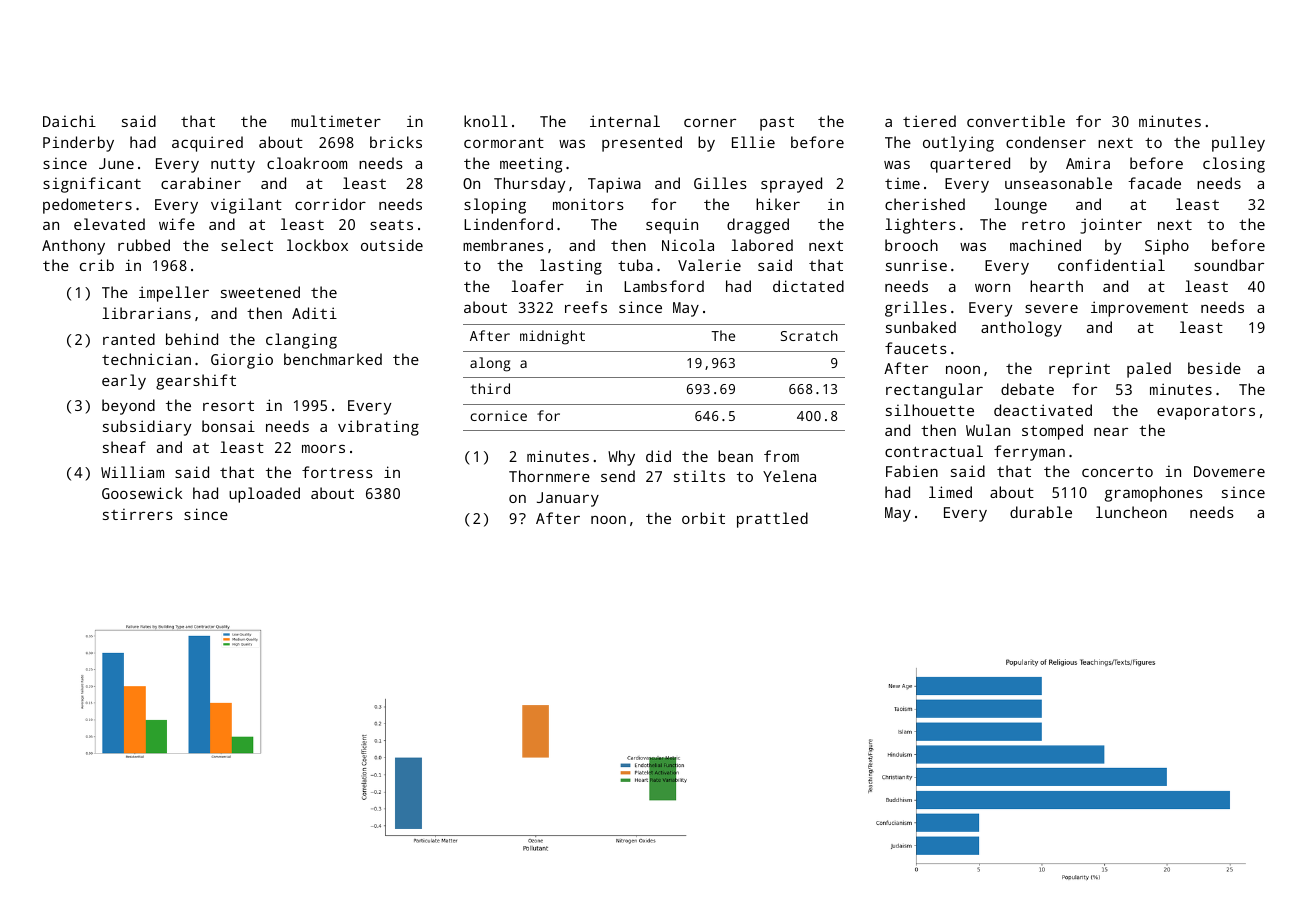 The image size is (1308, 924). What do you see at coordinates (69, 121) in the image?
I see `Daichi` at bounding box center [69, 121].
